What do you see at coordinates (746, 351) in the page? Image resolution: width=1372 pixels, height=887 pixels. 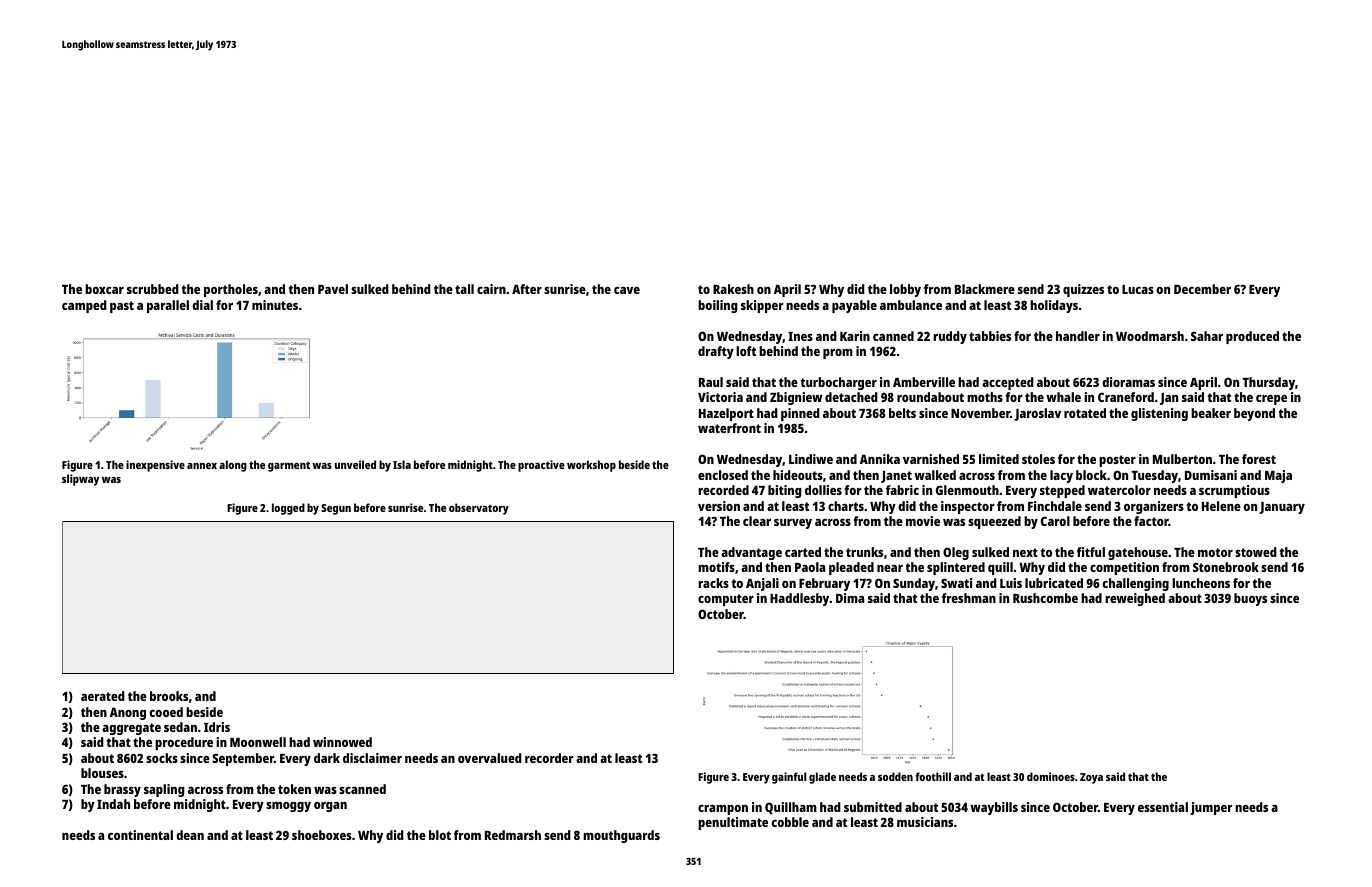 I see `loft` at bounding box center [746, 351].
